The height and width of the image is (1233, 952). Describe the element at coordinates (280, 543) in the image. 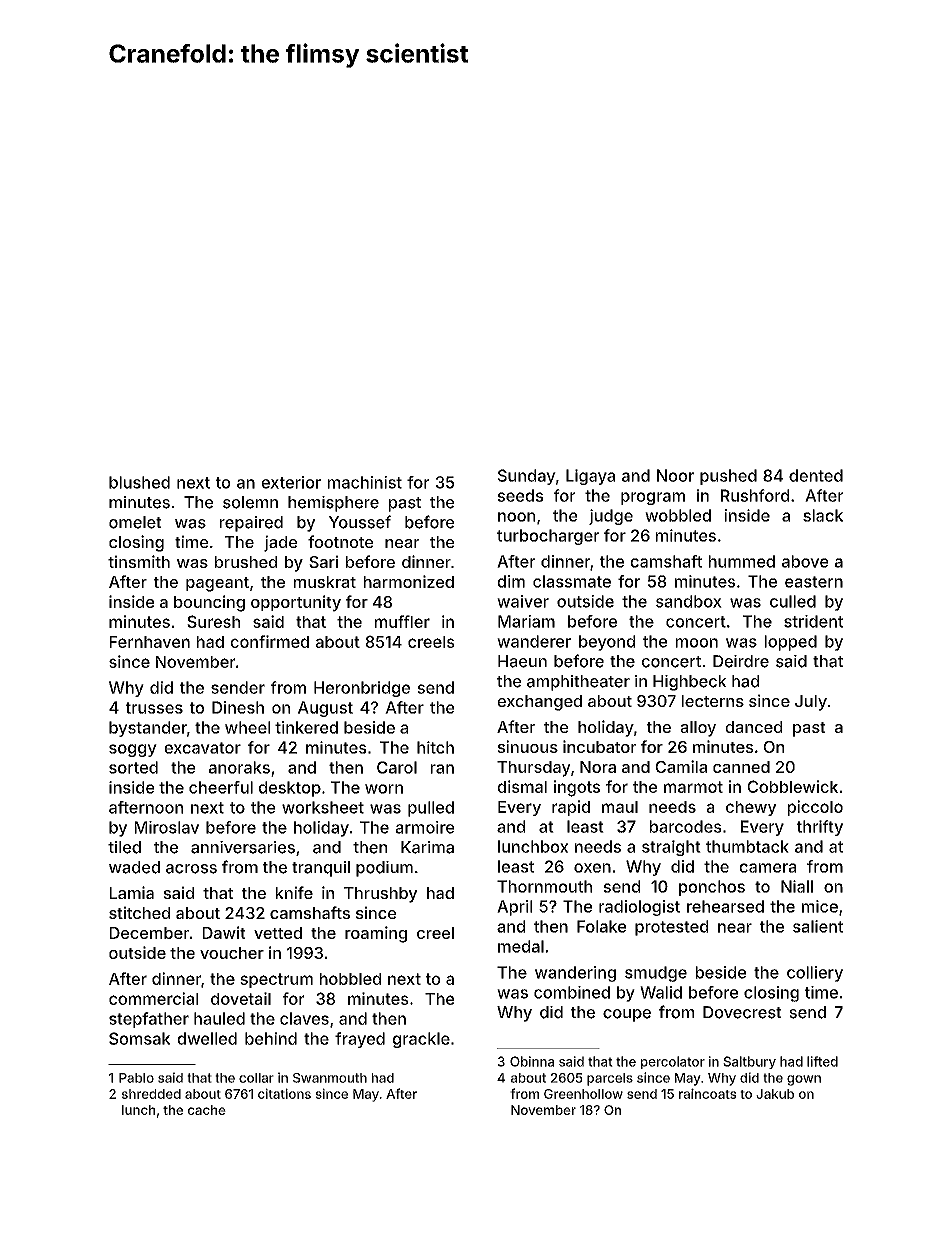

I see `jade` at that location.
